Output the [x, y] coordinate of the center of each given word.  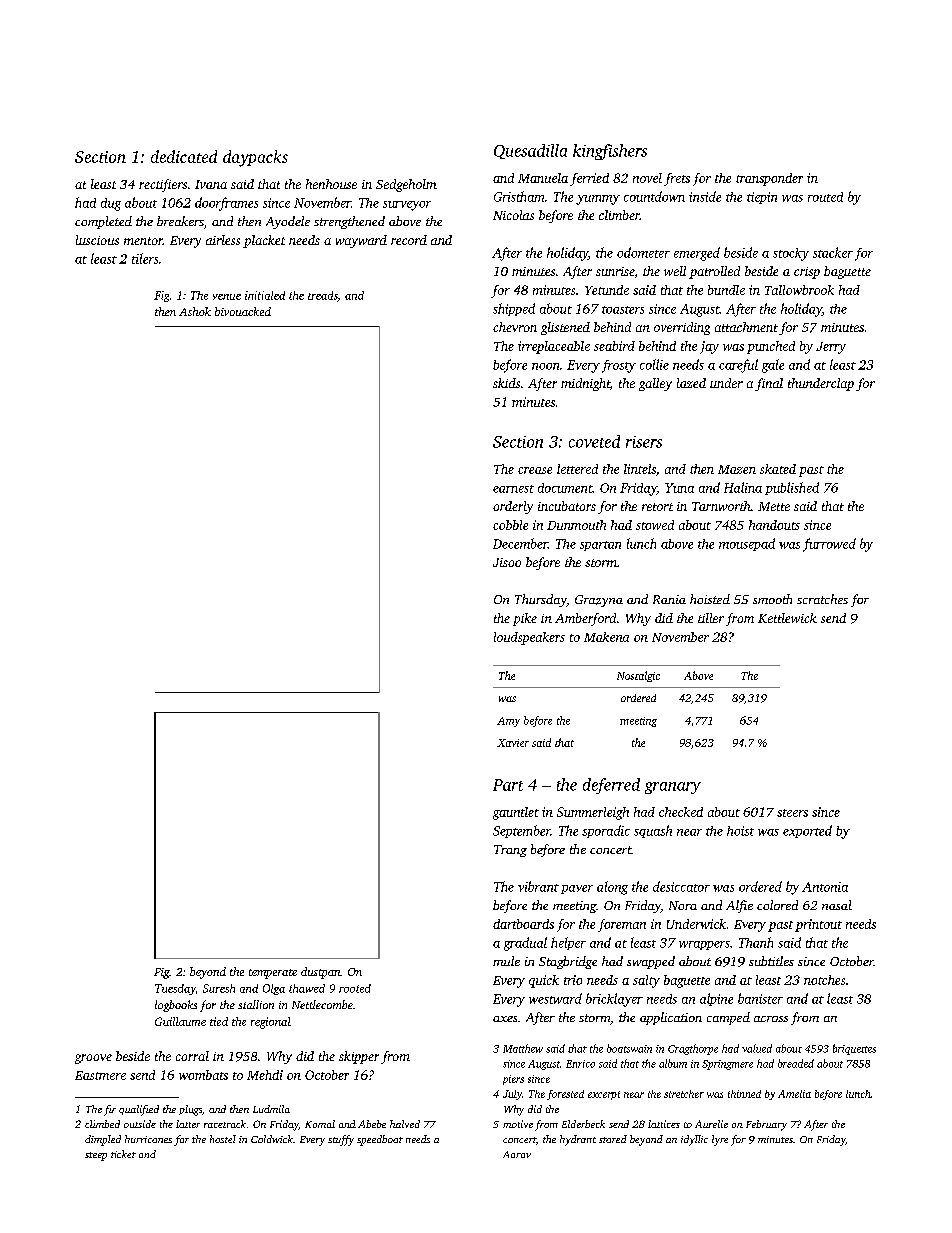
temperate [273, 974]
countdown [654, 196]
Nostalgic [638, 676]
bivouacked [243, 311]
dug [111, 204]
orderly [513, 507]
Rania [669, 599]
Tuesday [175, 989]
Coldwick [272, 1139]
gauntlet [516, 813]
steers [792, 813]
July [512, 1095]
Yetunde [607, 290]
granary [673, 788]
